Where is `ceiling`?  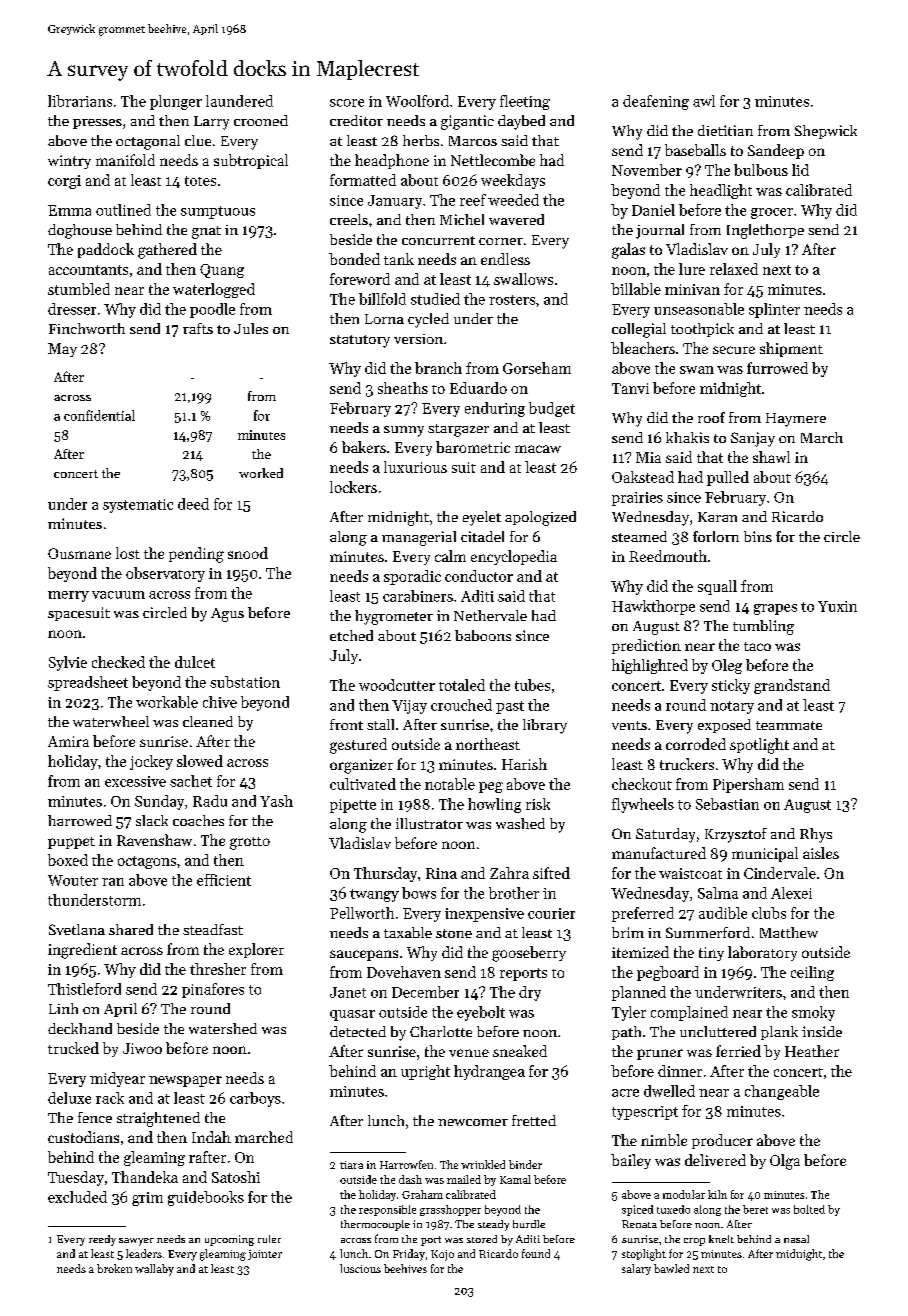
ceiling is located at coordinates (812, 973).
